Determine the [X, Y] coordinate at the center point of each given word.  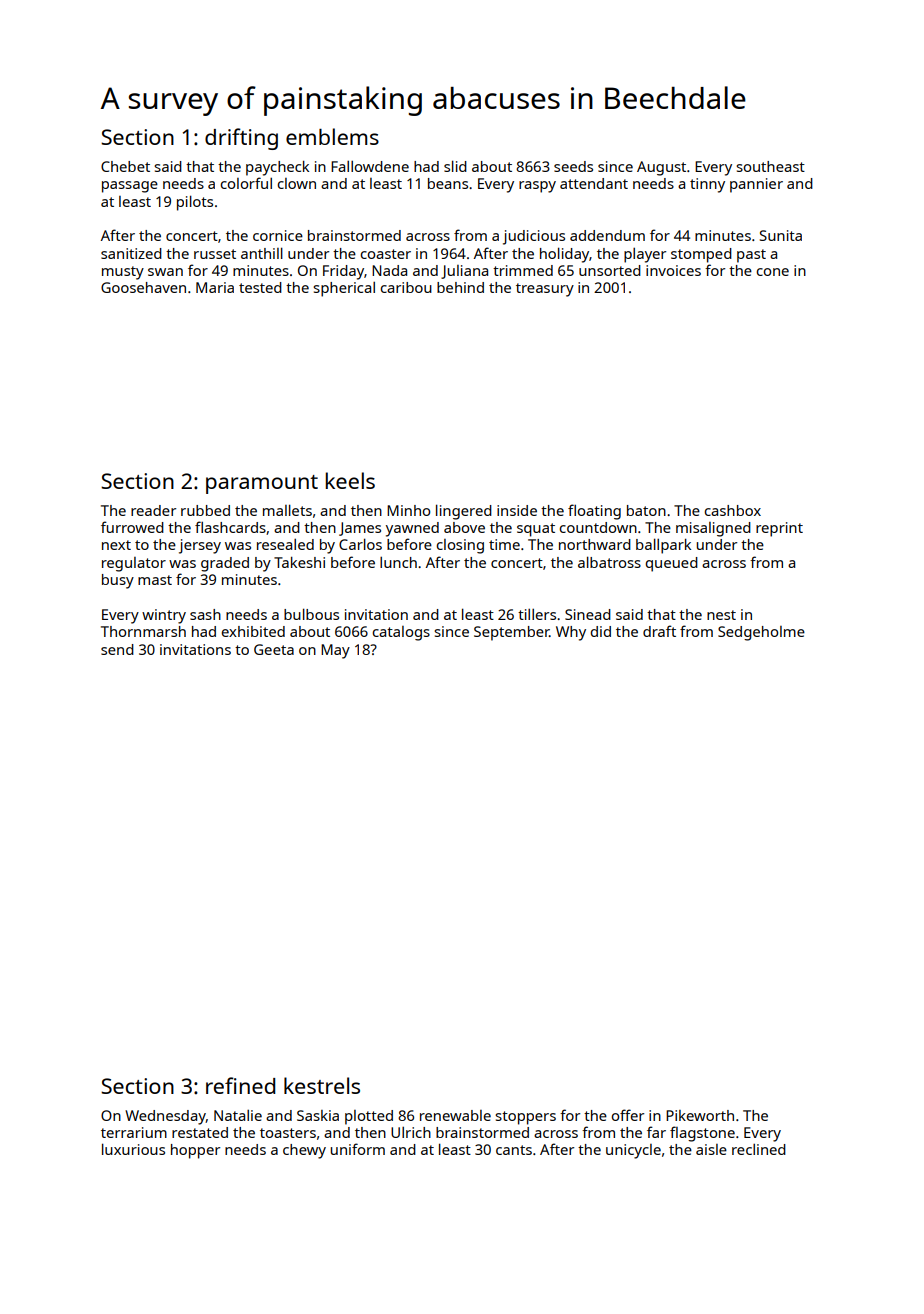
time [504, 544]
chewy [304, 1151]
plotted [369, 1117]
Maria [215, 287]
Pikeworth [700, 1115]
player [645, 255]
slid [455, 166]
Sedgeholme [761, 633]
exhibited [253, 631]
